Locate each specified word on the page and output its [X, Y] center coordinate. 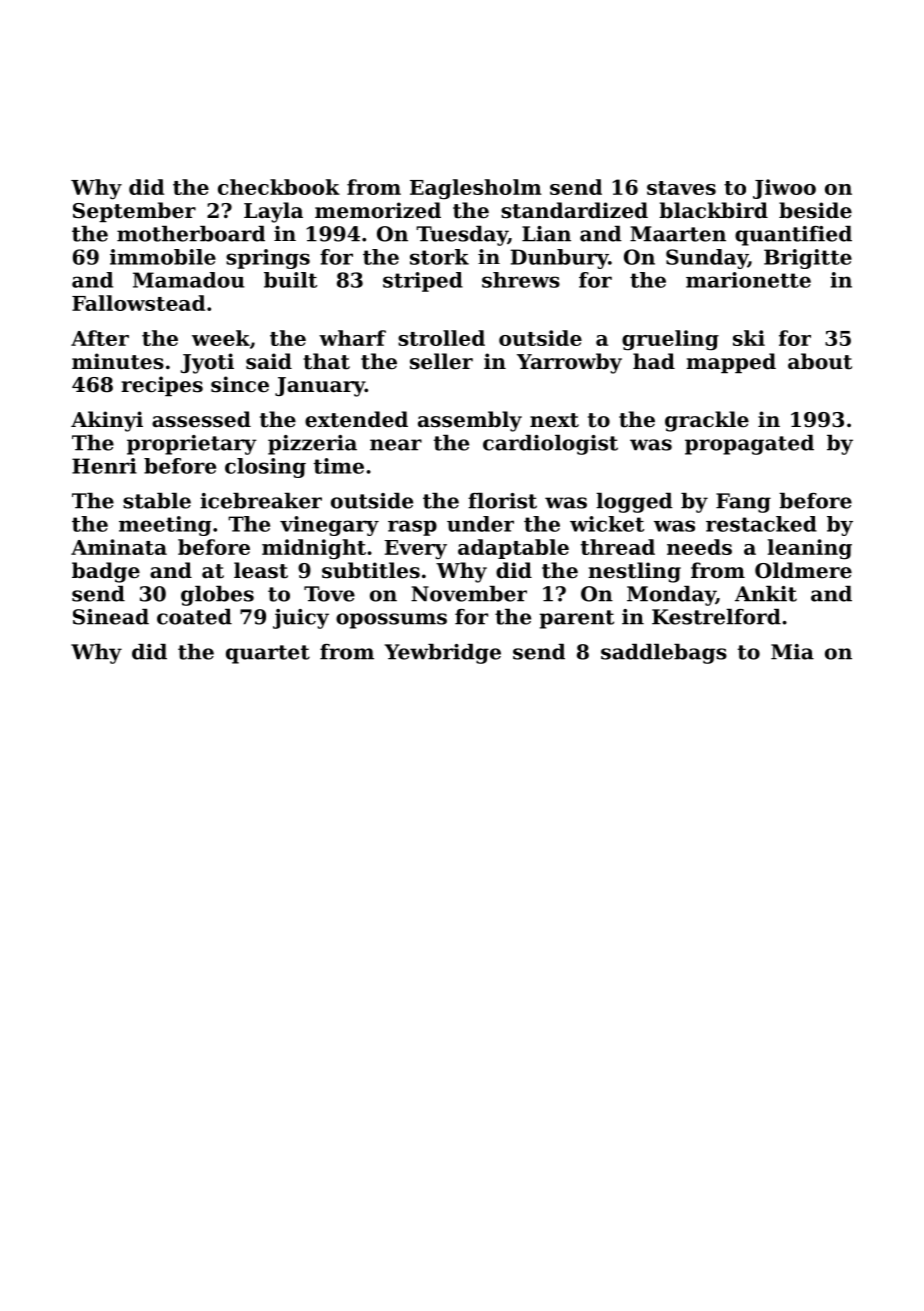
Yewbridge [442, 654]
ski [749, 338]
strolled [441, 338]
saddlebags [664, 654]
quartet [268, 654]
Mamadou [189, 280]
